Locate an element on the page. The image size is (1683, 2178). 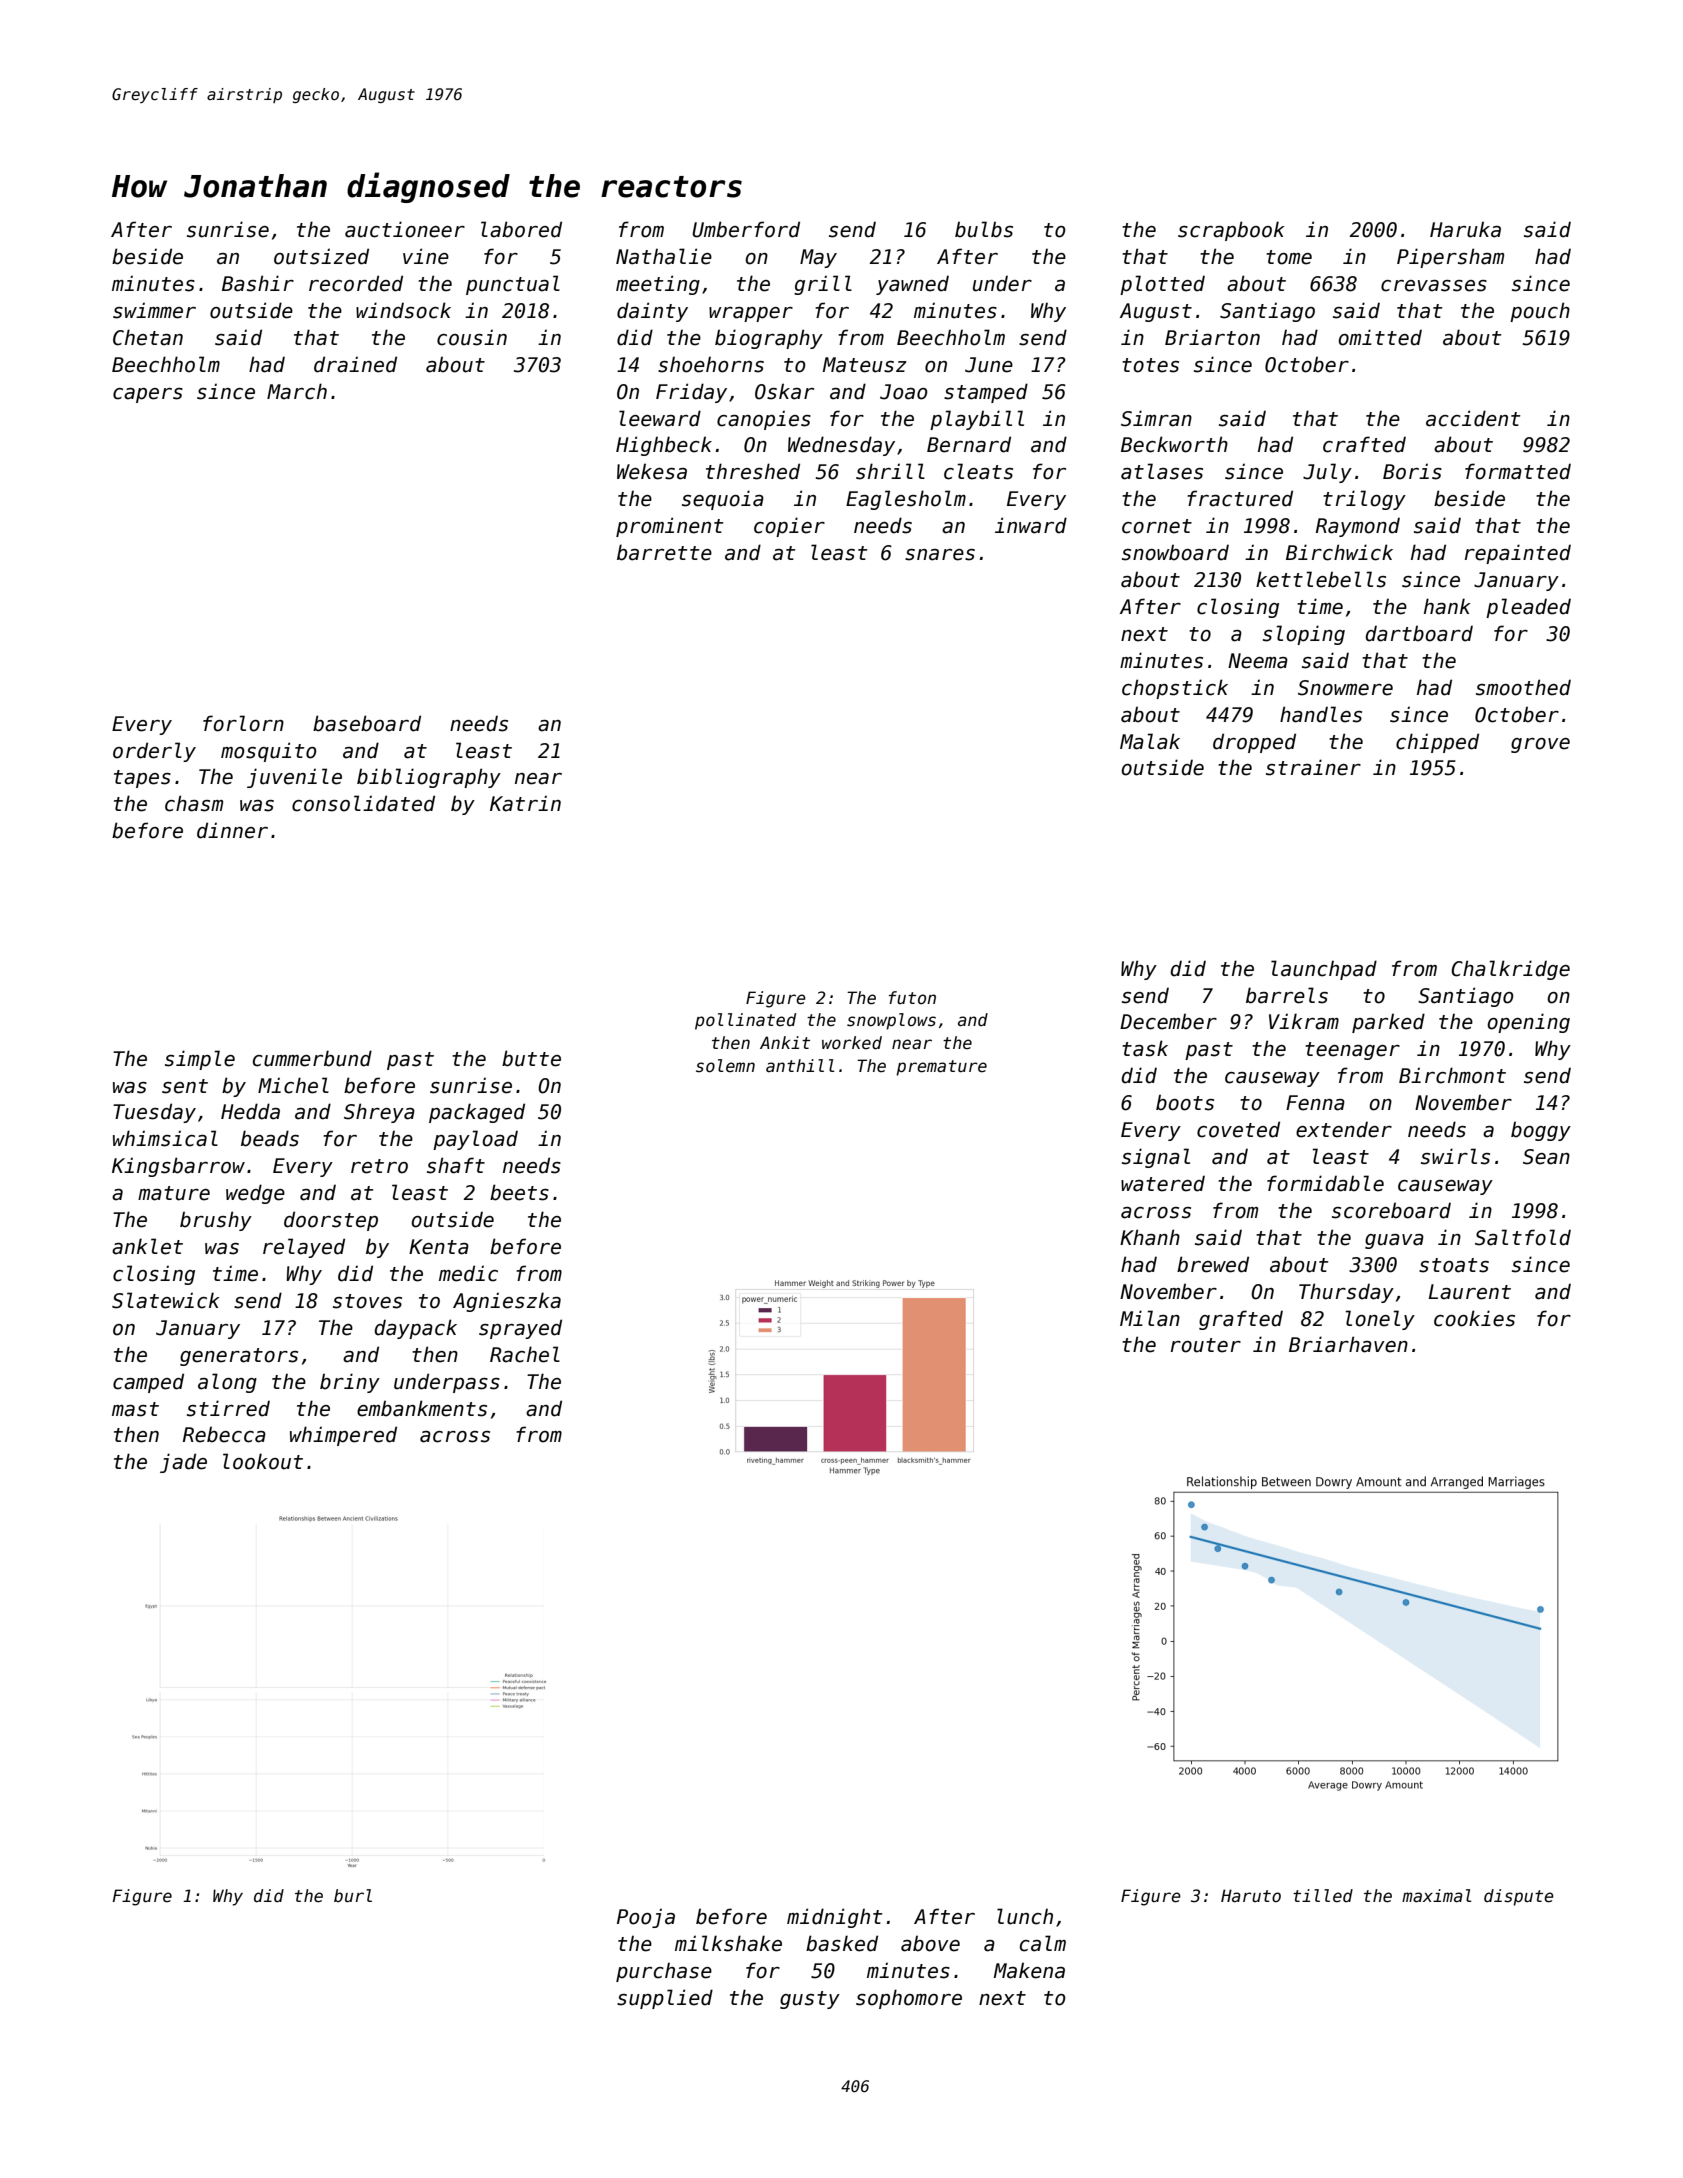
Beckworth is located at coordinates (1174, 444).
